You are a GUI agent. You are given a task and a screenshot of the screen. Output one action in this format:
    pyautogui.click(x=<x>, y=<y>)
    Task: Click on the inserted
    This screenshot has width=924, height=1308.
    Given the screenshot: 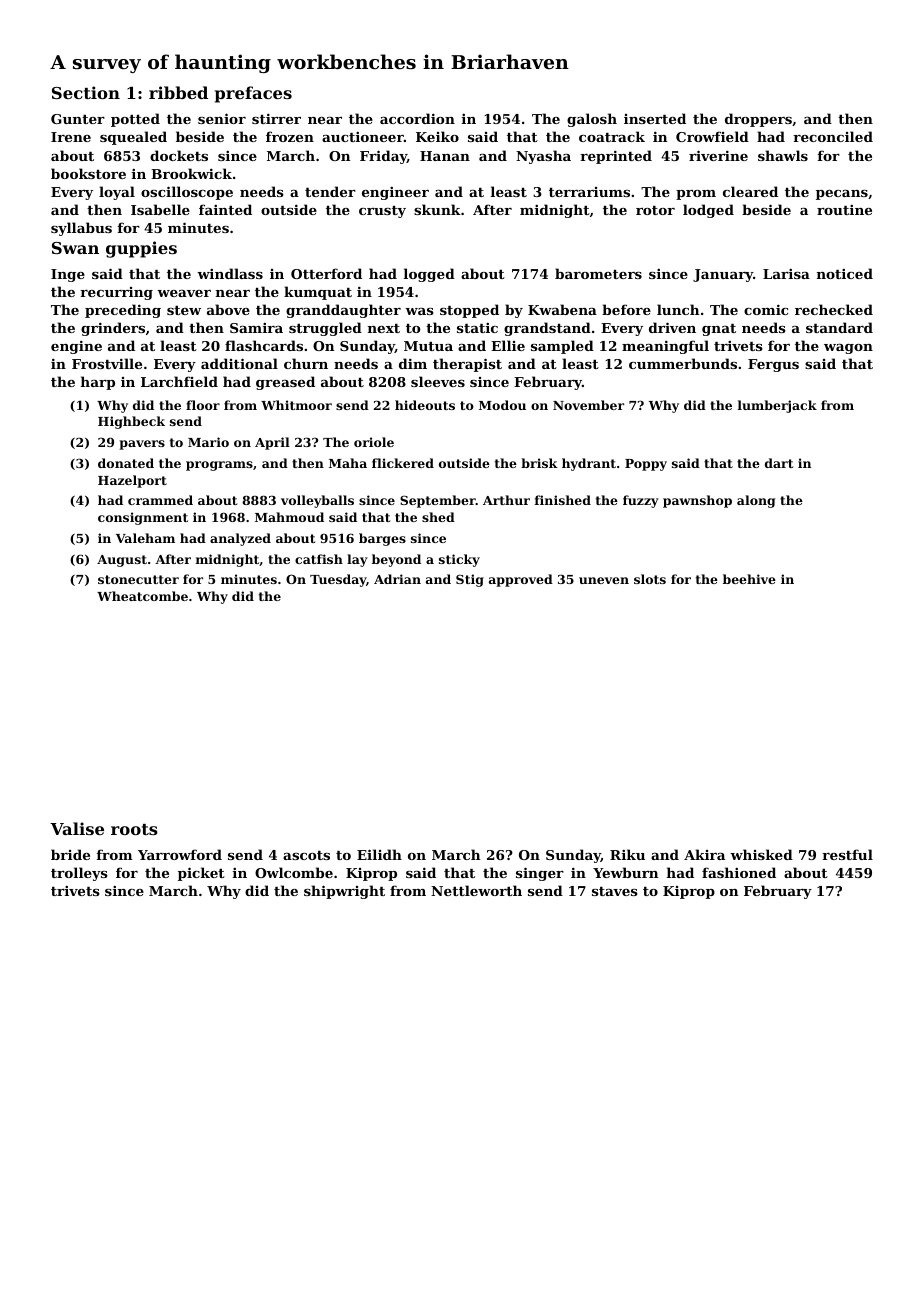 What is the action you would take?
    pyautogui.click(x=655, y=118)
